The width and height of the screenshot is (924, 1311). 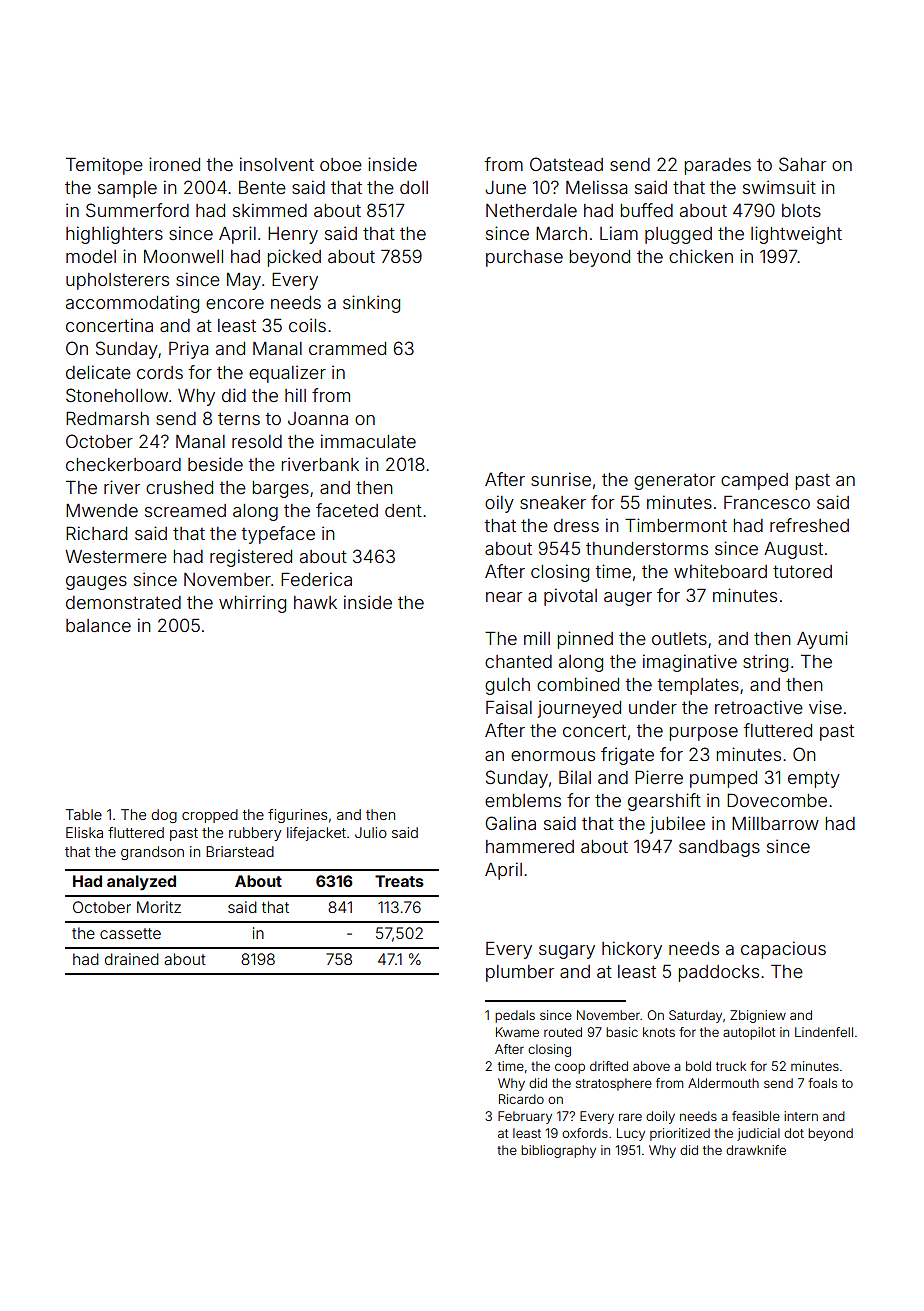 What do you see at coordinates (414, 187) in the screenshot?
I see `doll` at bounding box center [414, 187].
